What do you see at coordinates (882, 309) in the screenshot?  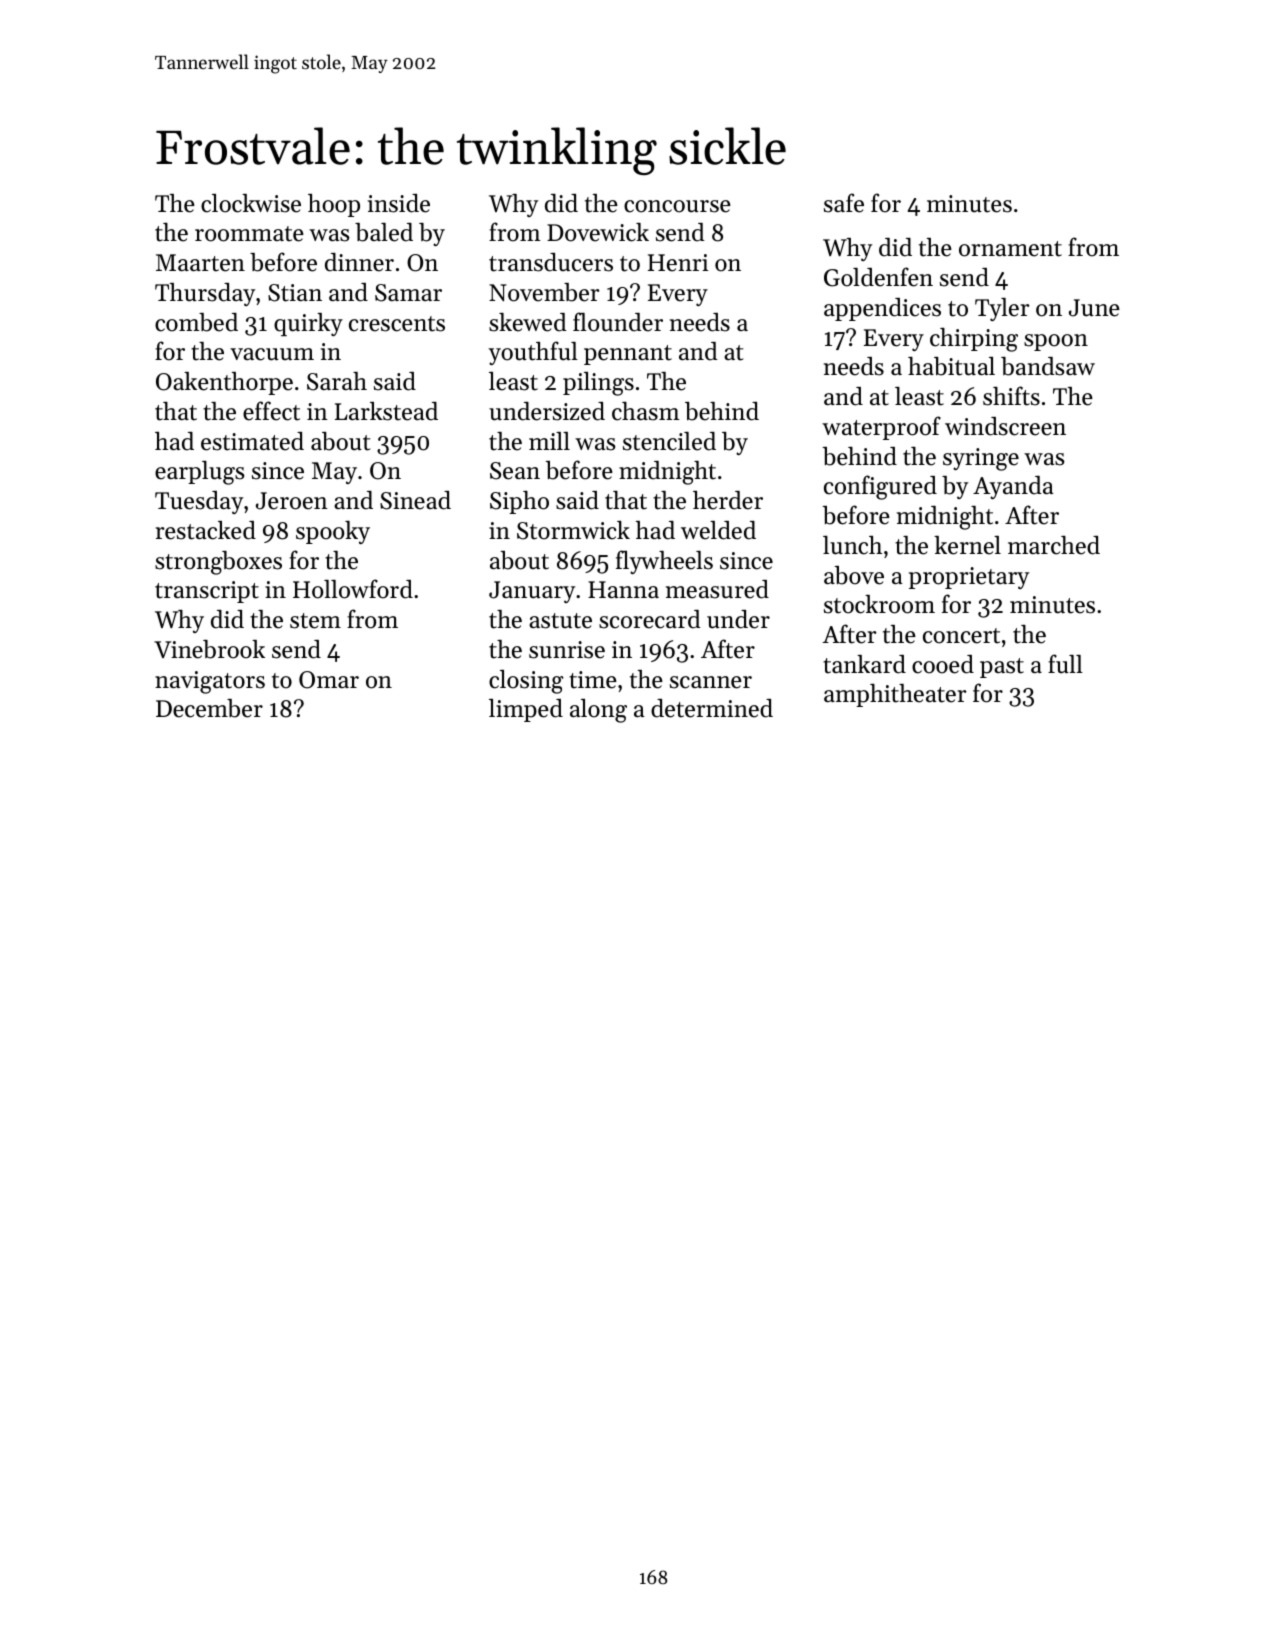 I see `appendices` at bounding box center [882, 309].
